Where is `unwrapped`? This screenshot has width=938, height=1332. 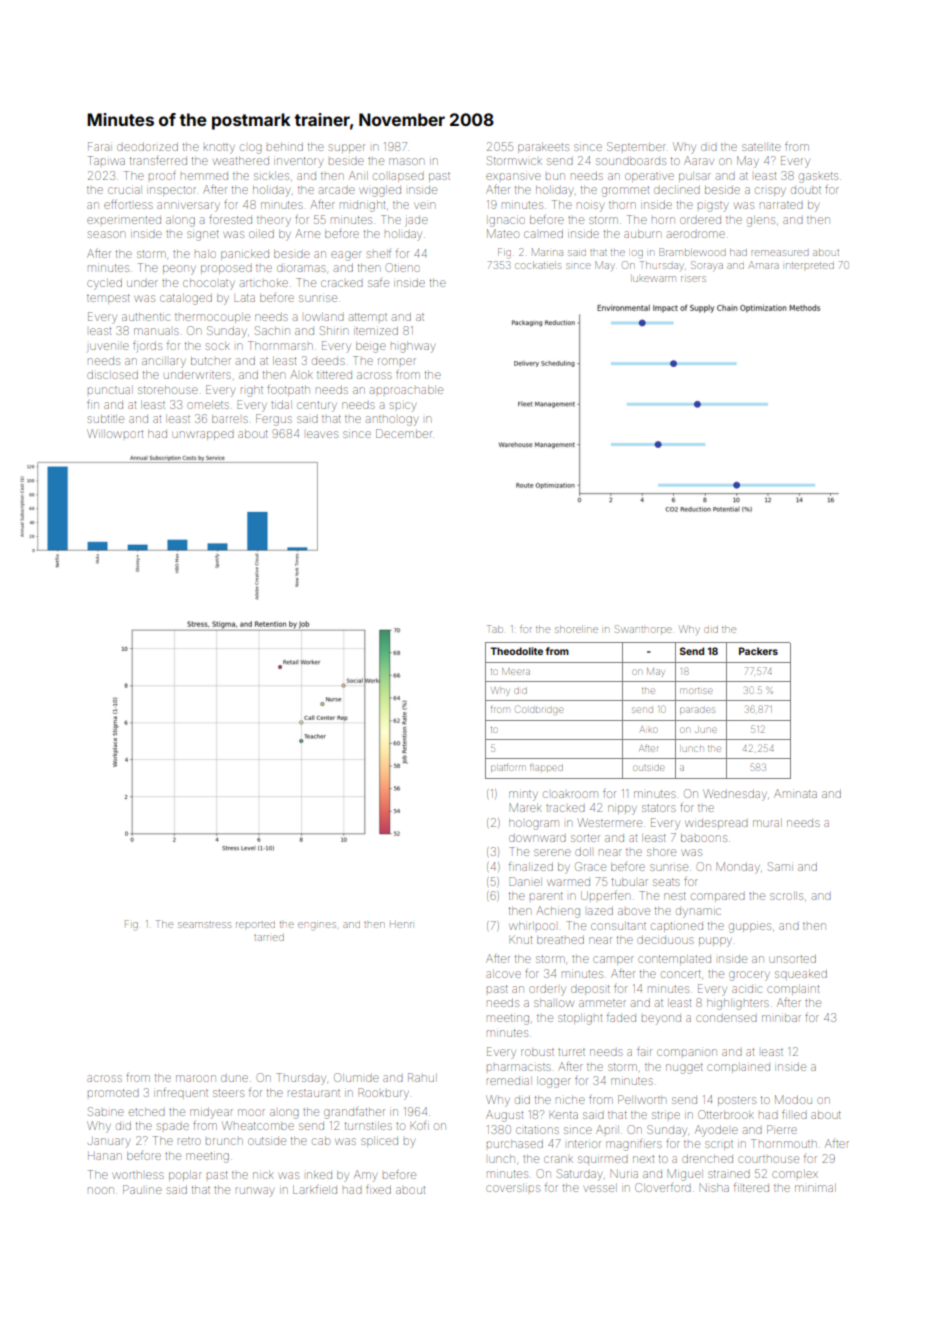 unwrapped is located at coordinates (203, 434).
